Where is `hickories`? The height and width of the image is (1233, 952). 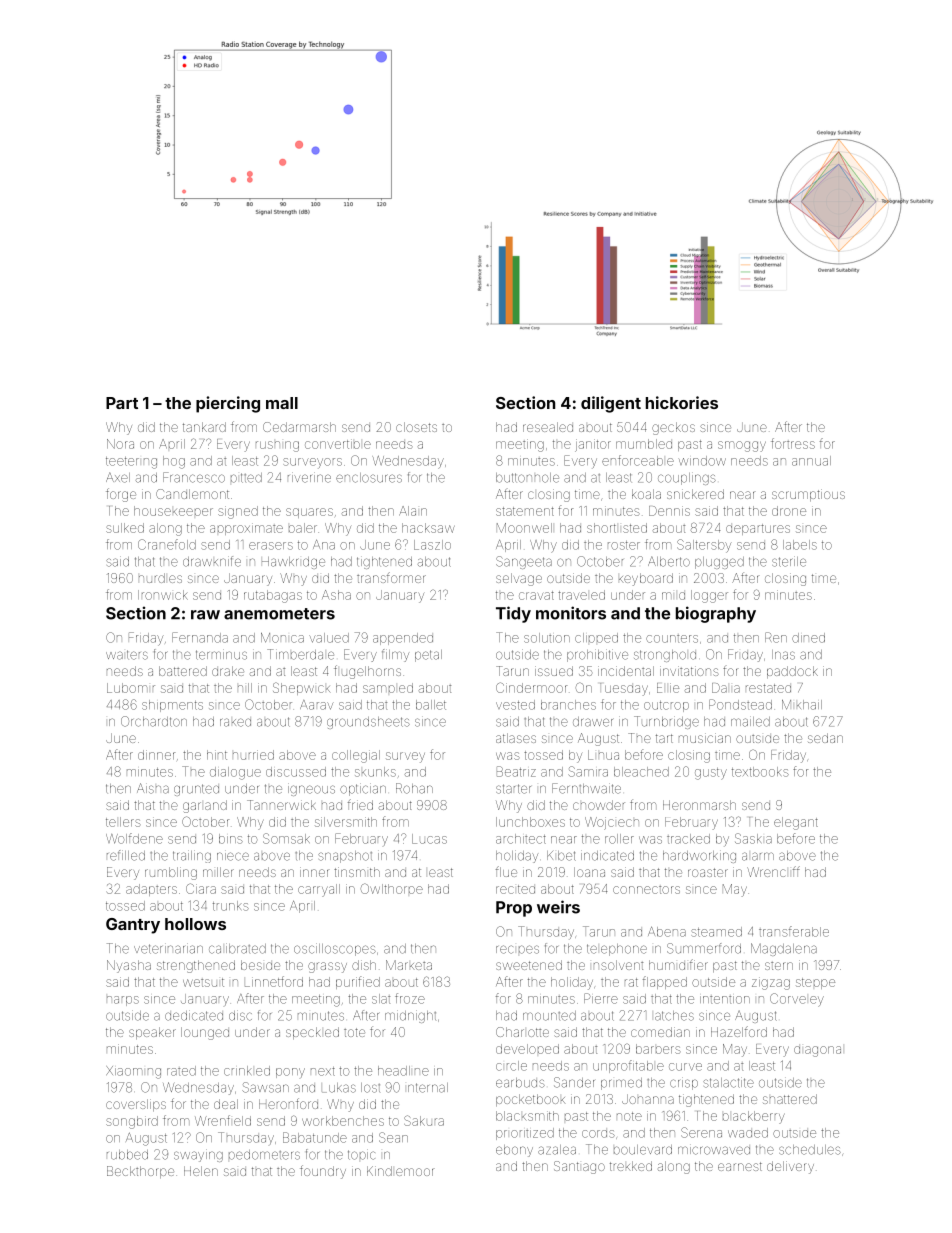 hickories is located at coordinates (682, 402).
